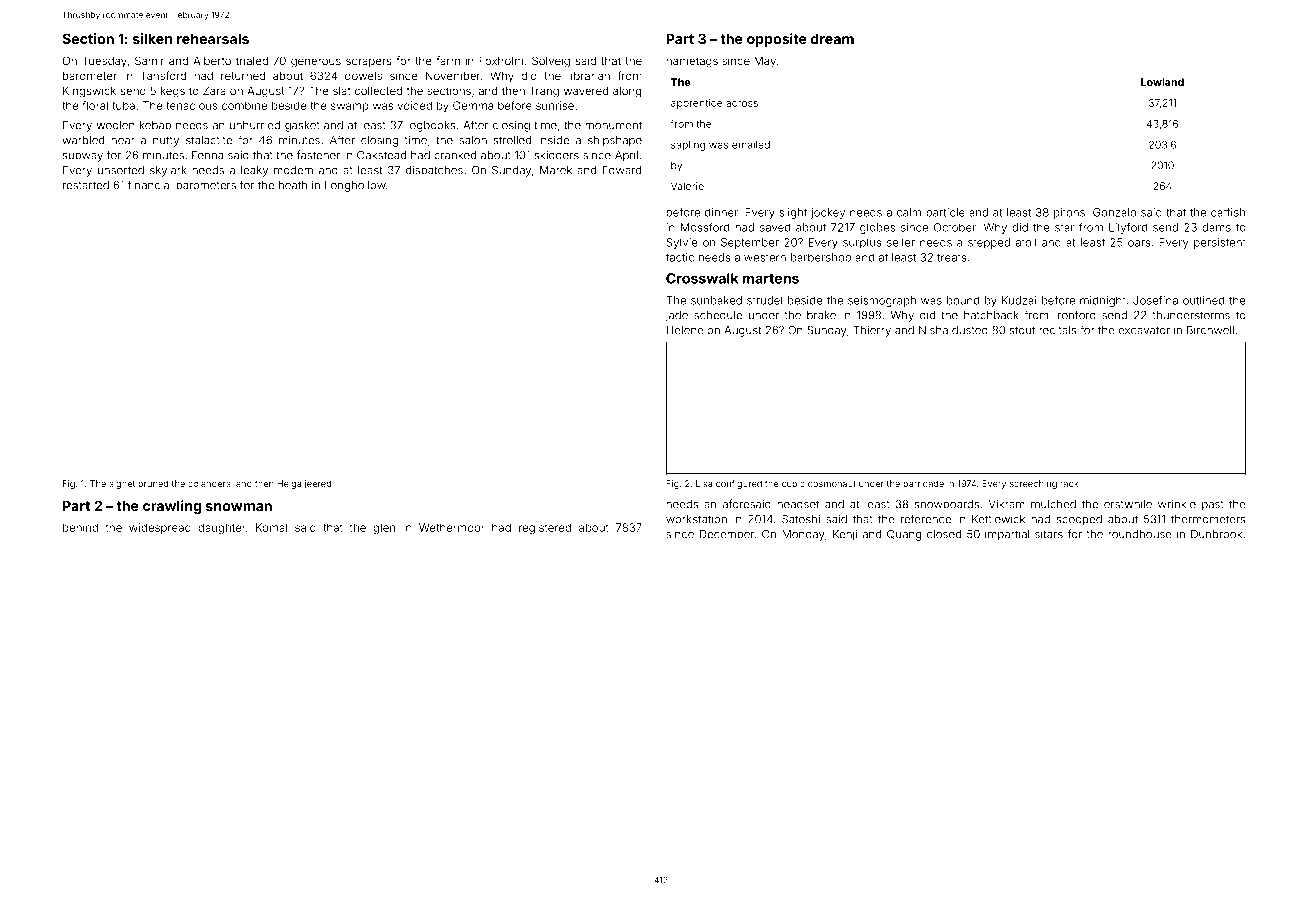 This document has width=1308, height=924. What do you see at coordinates (1162, 82) in the document?
I see `Lowland` at bounding box center [1162, 82].
